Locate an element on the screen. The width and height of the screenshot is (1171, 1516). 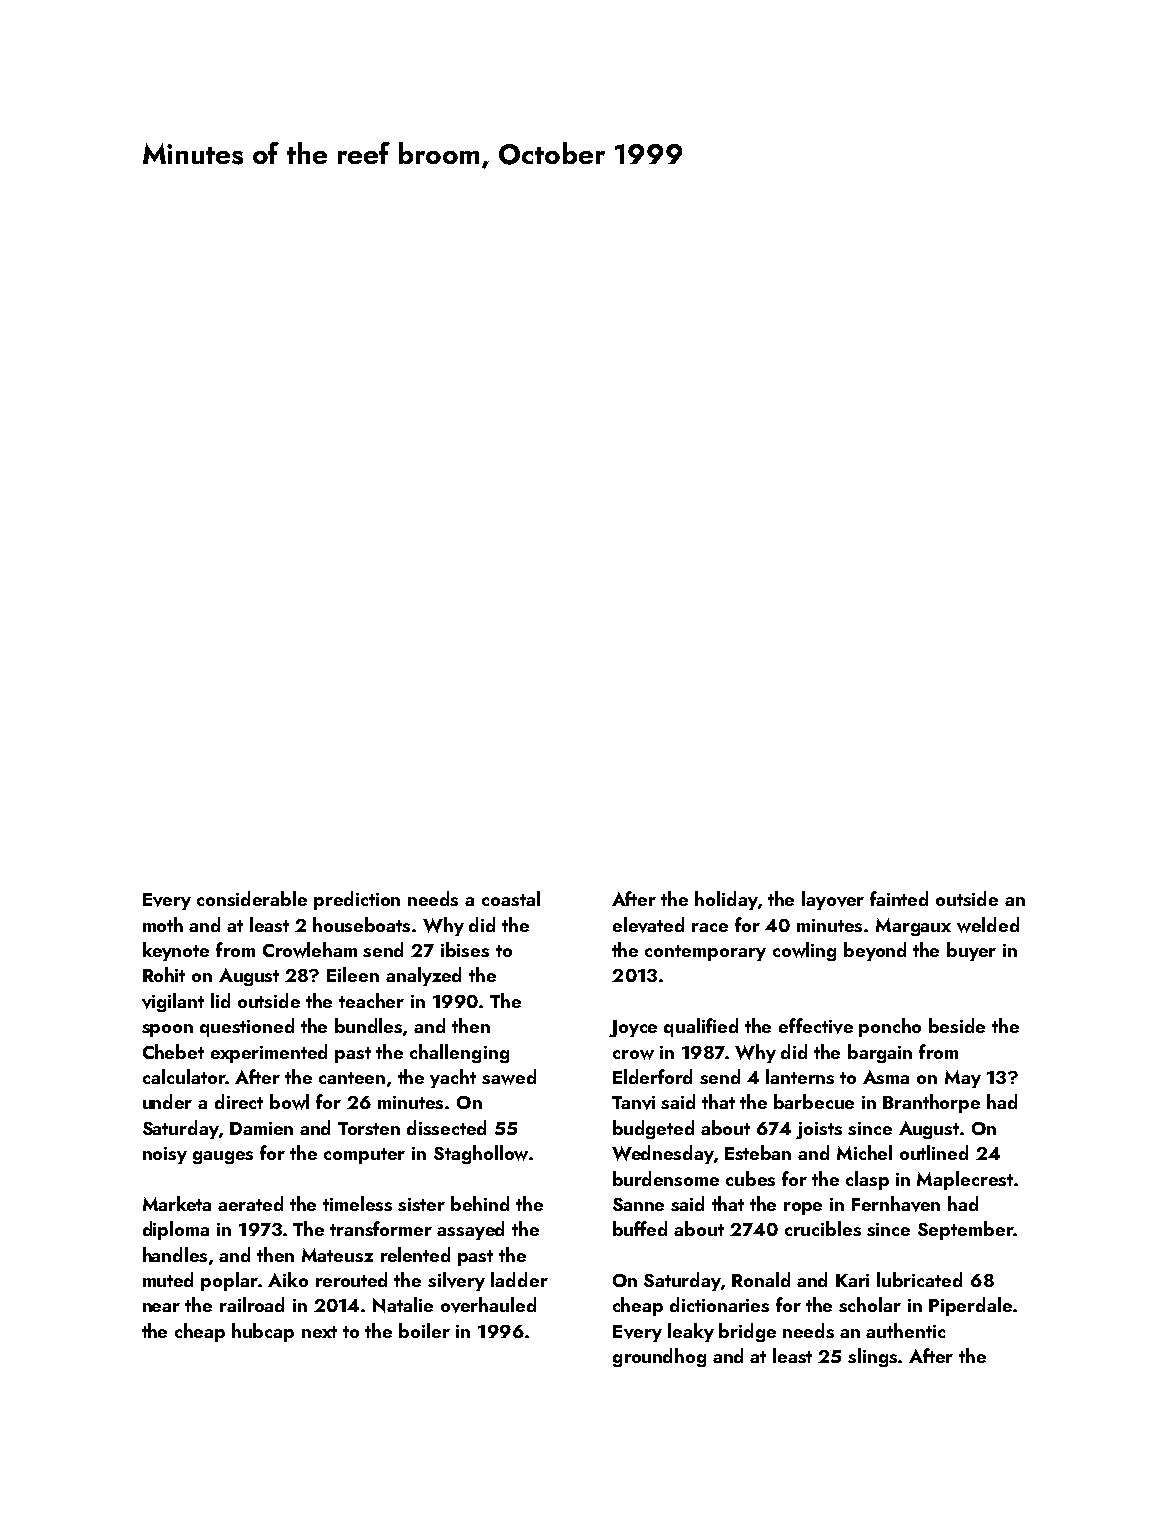
overhauled is located at coordinates (488, 1305).
